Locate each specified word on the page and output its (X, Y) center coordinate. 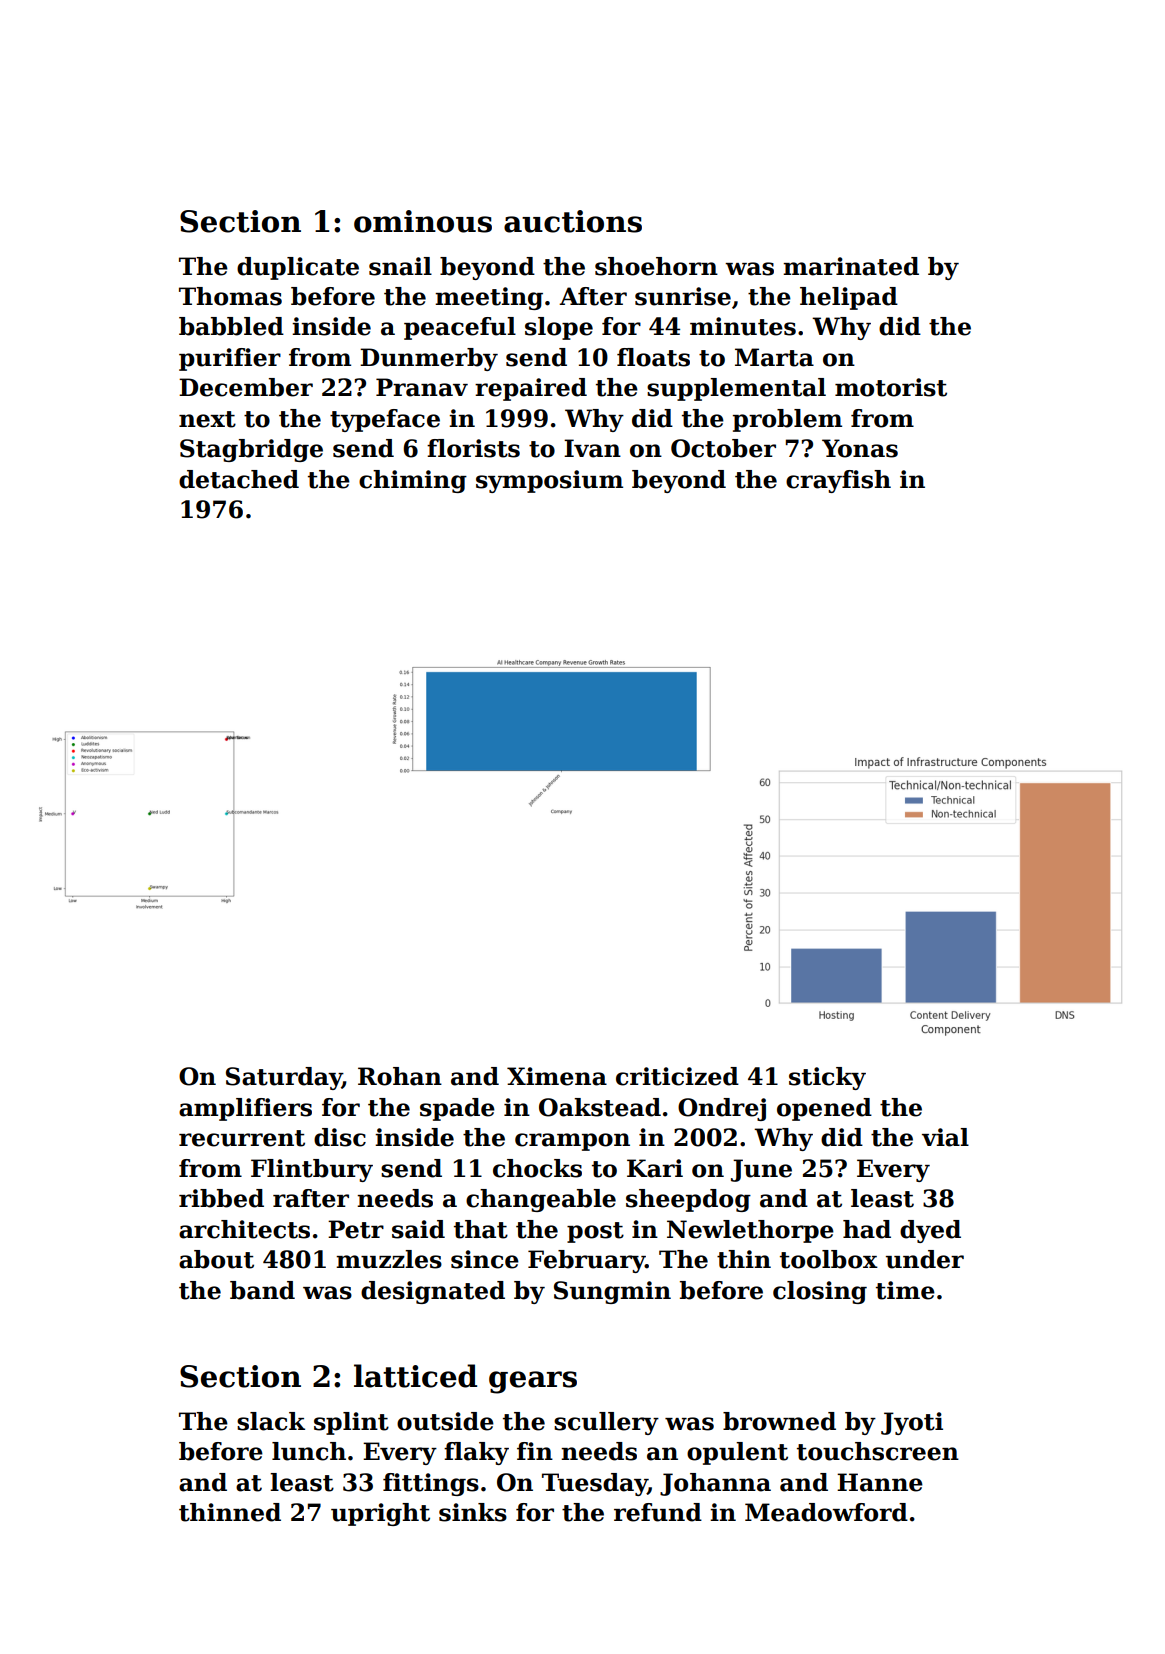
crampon (572, 1142)
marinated (851, 266)
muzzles (389, 1259)
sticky (827, 1078)
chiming (413, 481)
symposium (549, 481)
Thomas (230, 296)
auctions (573, 221)
